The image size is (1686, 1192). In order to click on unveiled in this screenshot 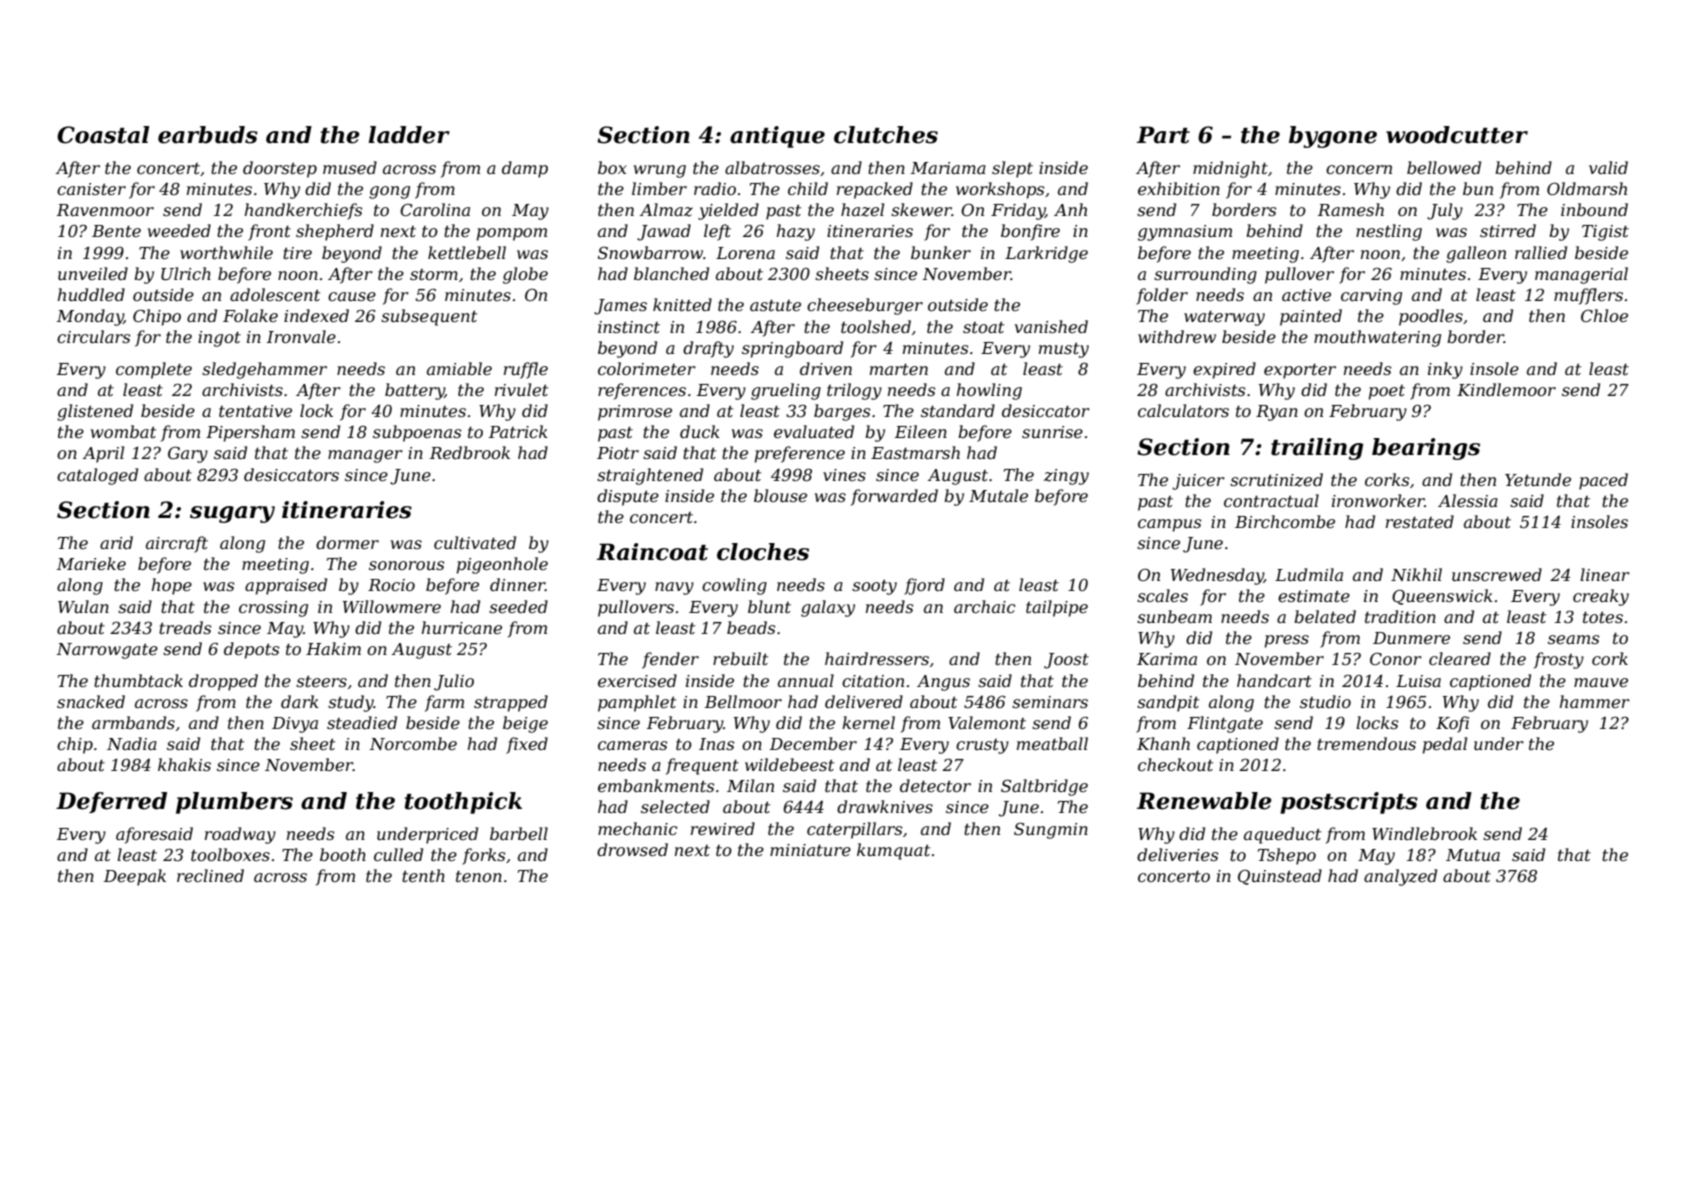, I will do `click(93, 273)`.
